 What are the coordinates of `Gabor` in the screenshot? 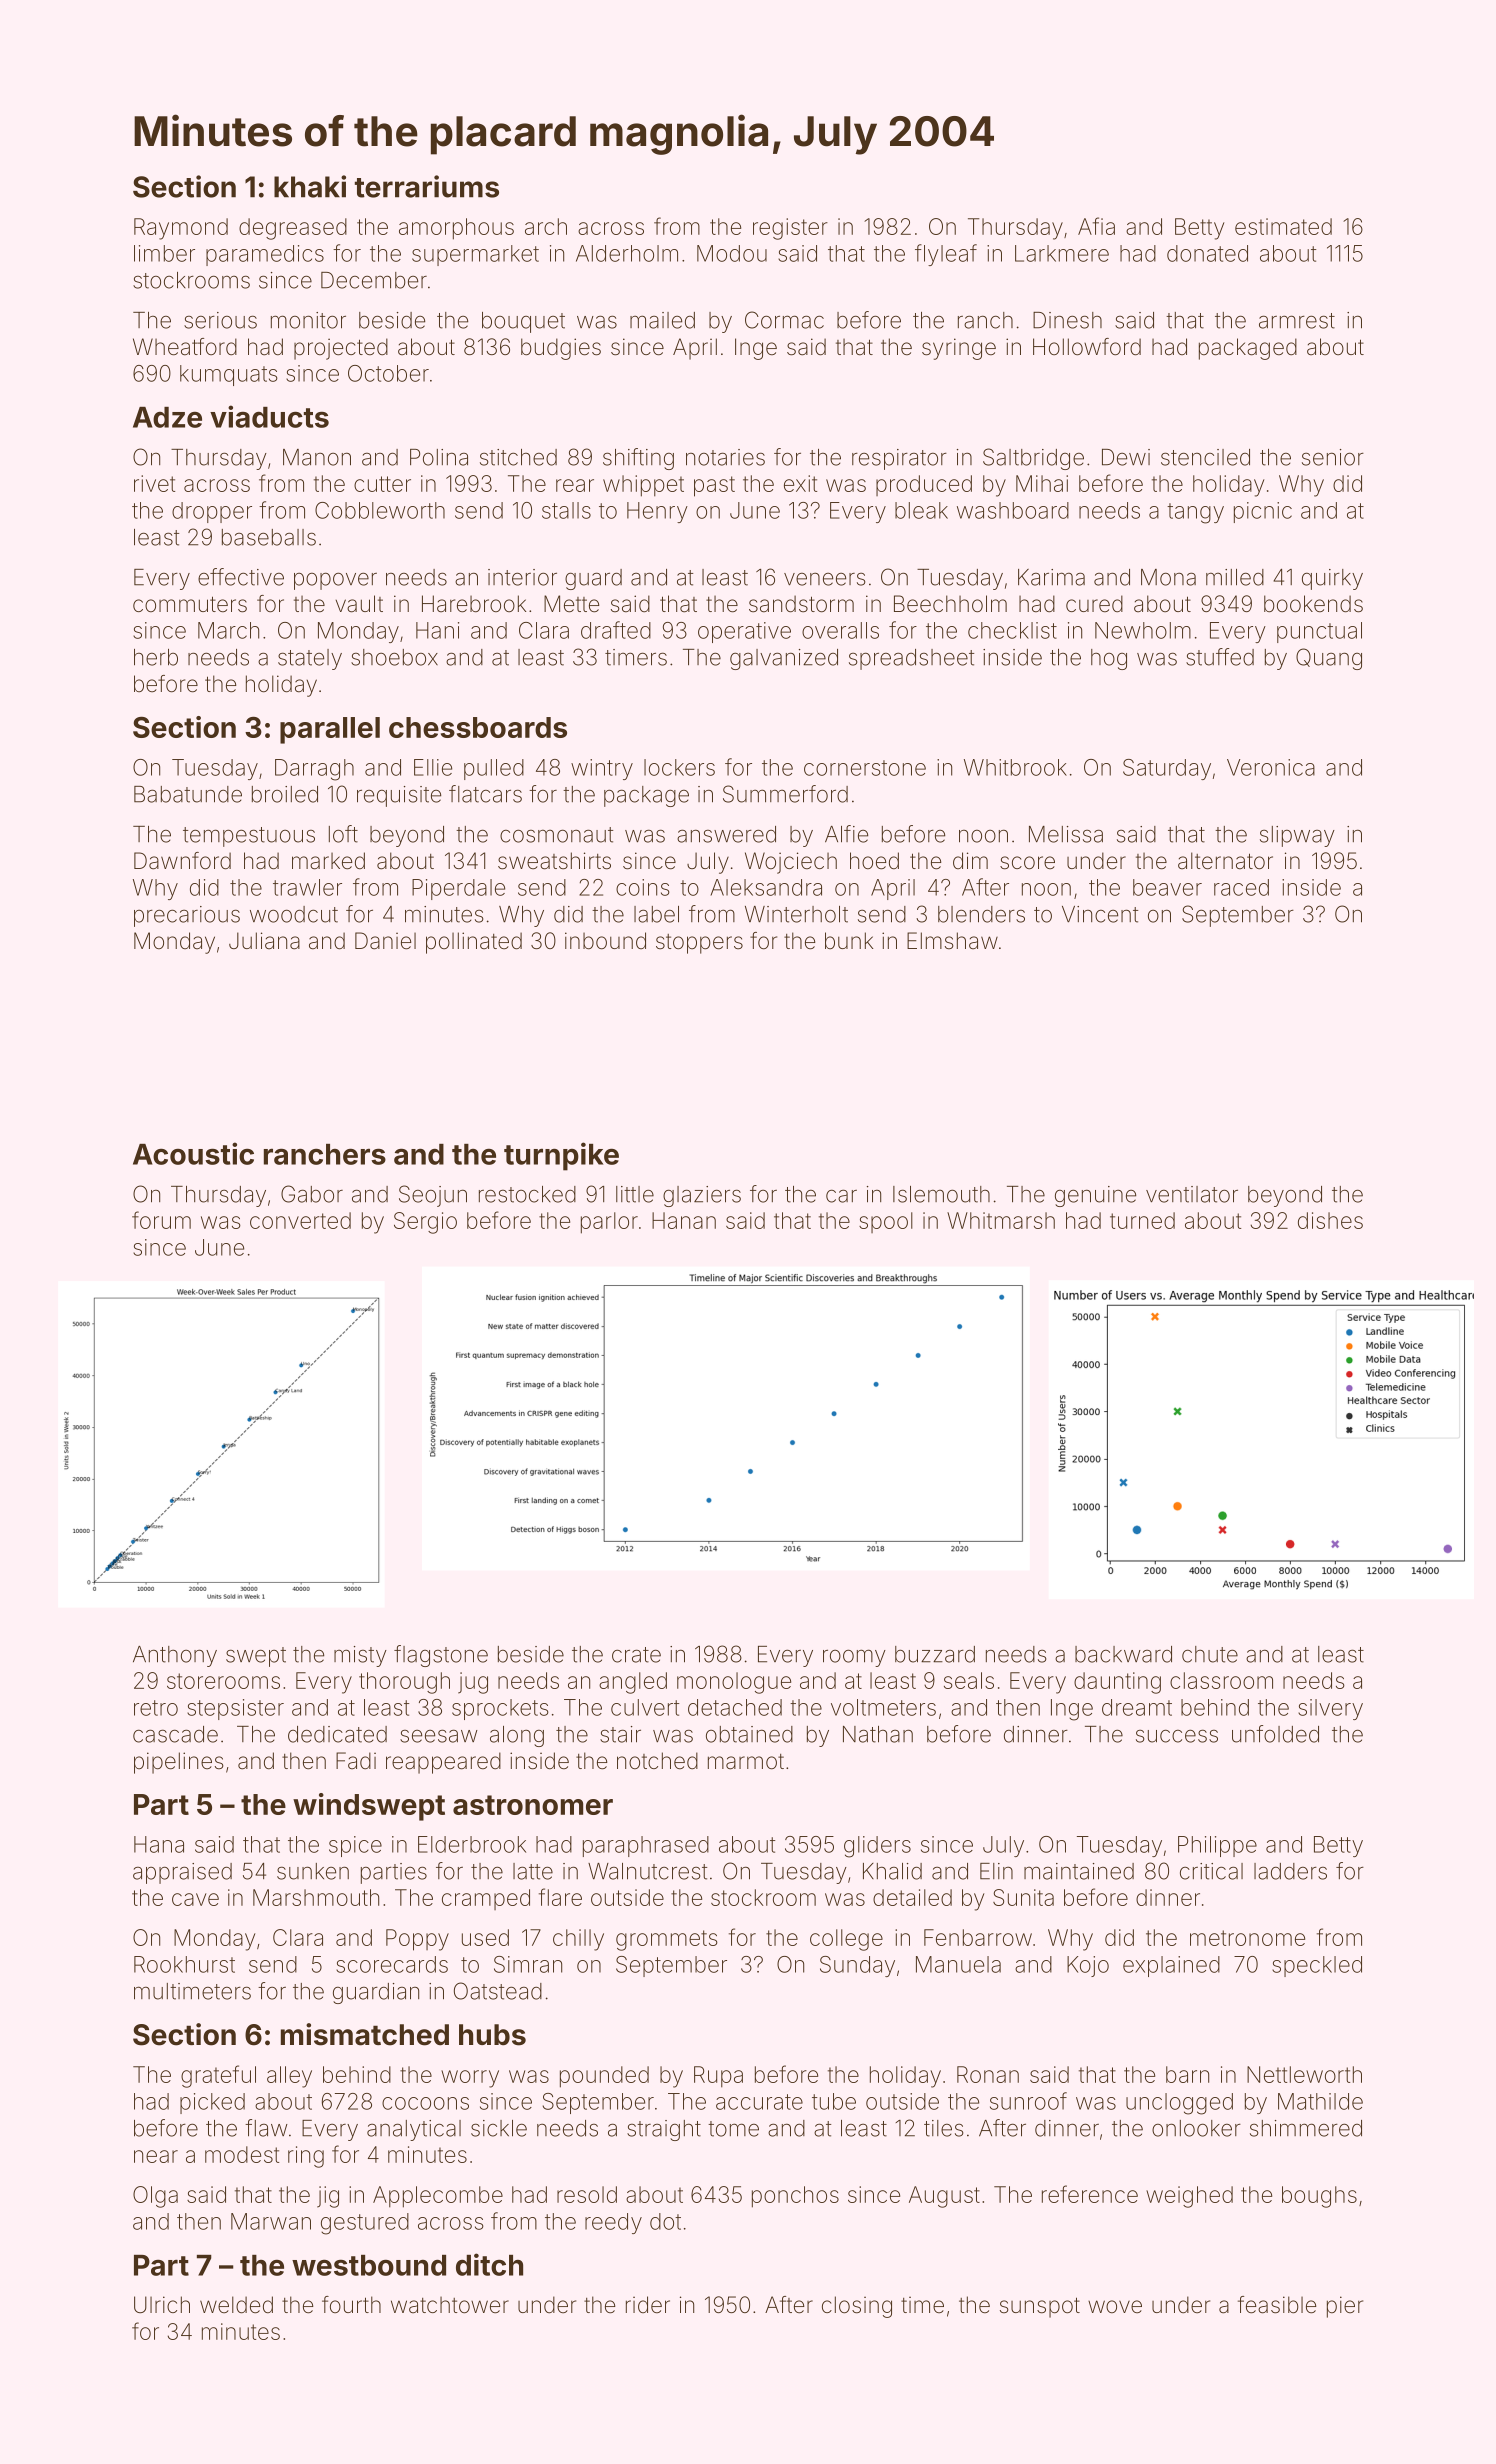 It's located at (312, 1194).
